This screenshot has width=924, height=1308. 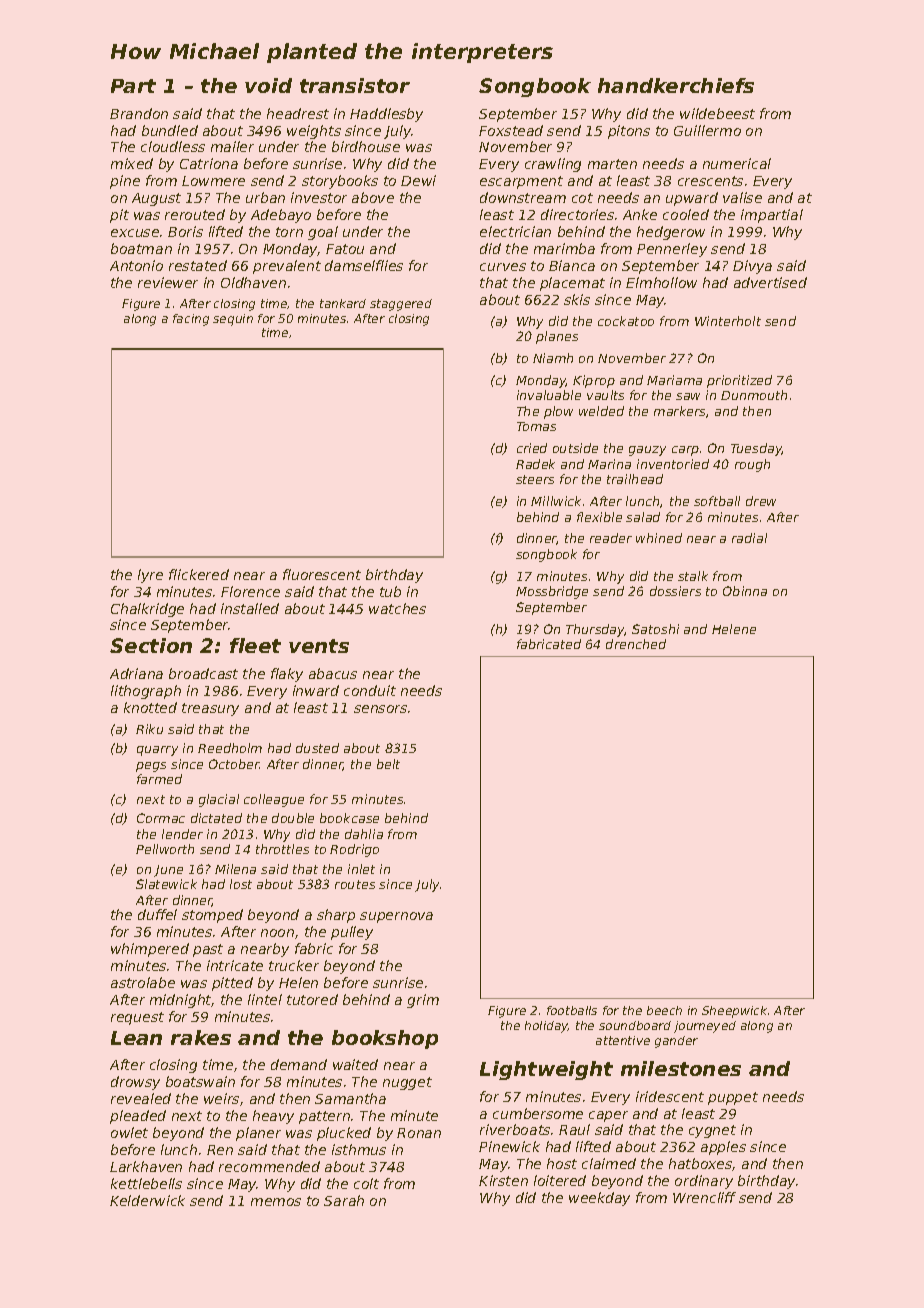 I want to click on drenched, so click(x=636, y=644).
